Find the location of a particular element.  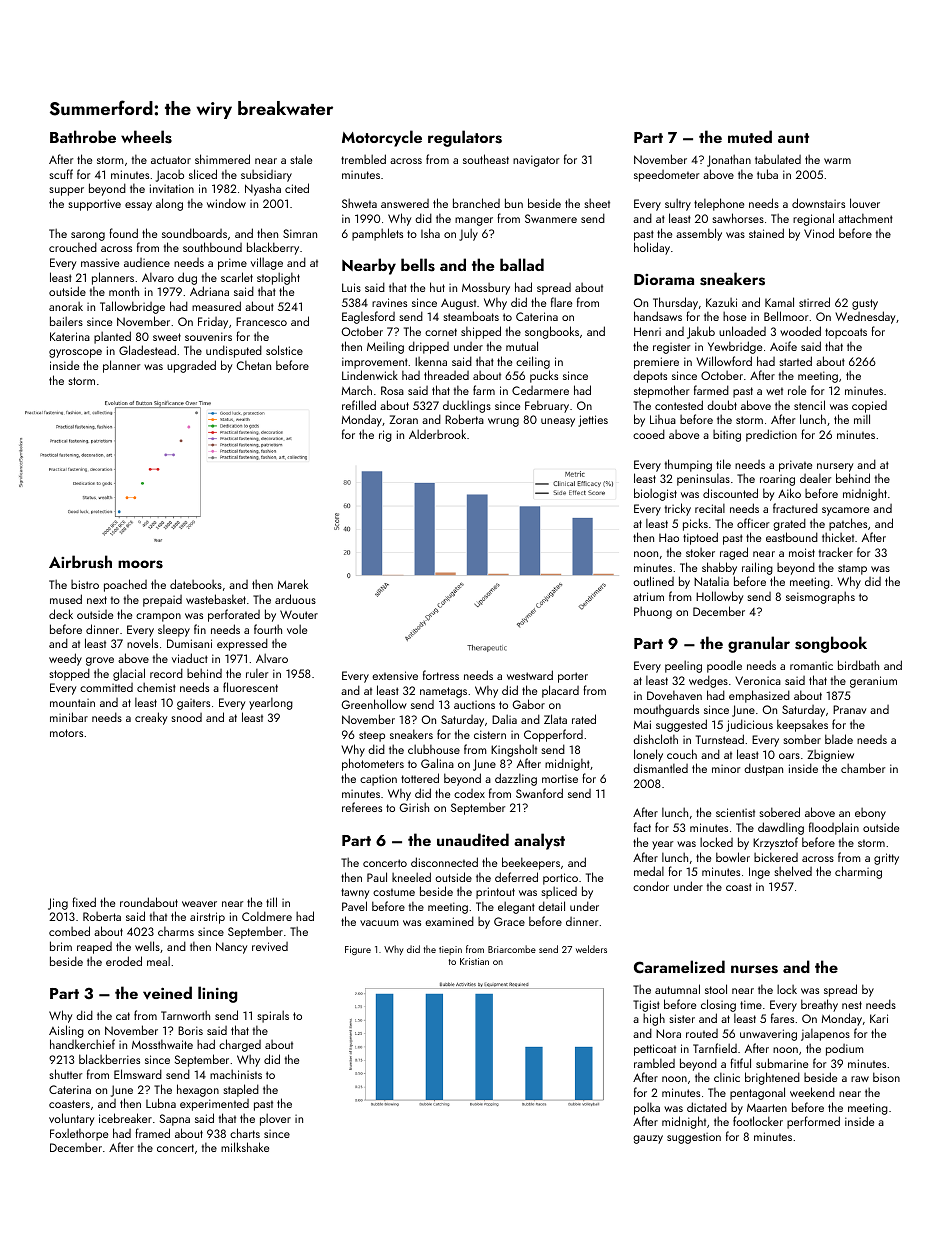

discounted is located at coordinates (730, 493).
